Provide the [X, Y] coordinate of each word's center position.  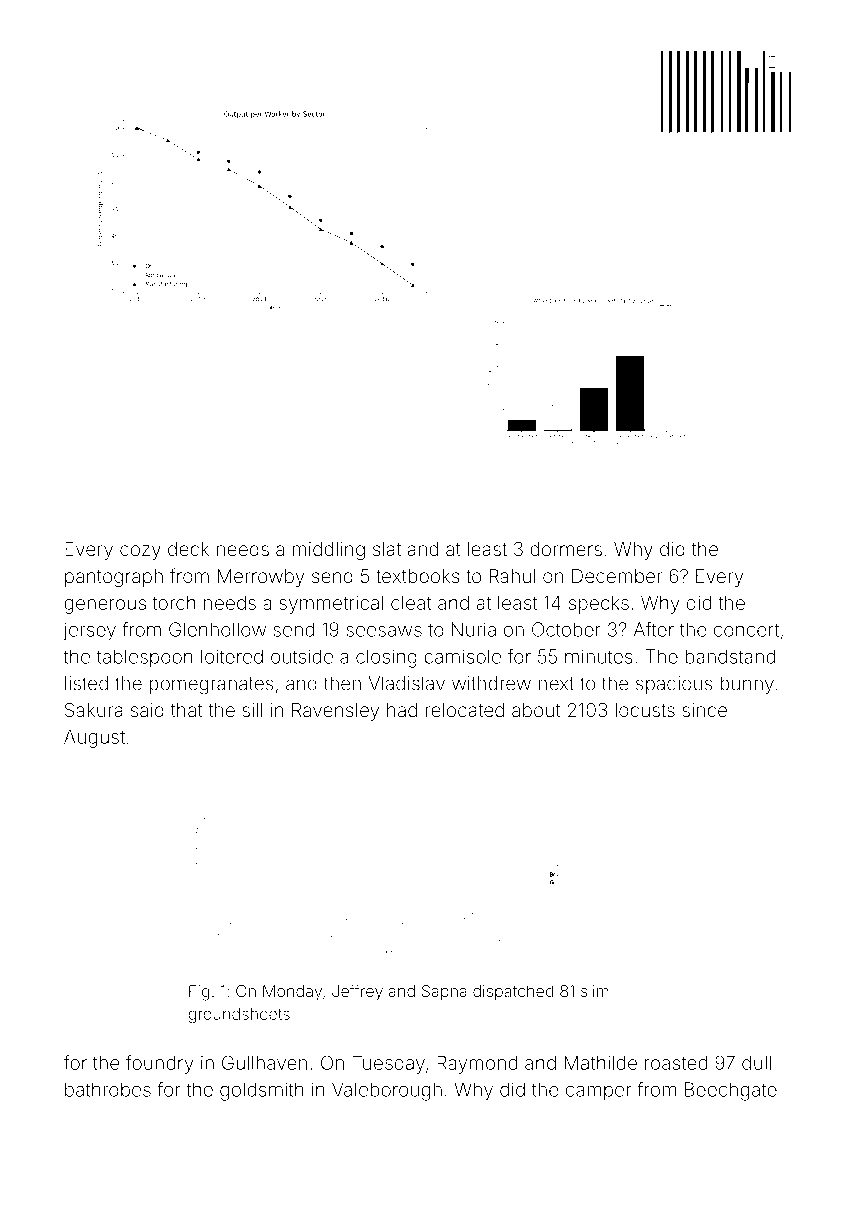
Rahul [512, 576]
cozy [140, 552]
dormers [566, 549]
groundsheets [239, 1016]
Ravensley [335, 712]
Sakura [94, 710]
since [704, 710]
